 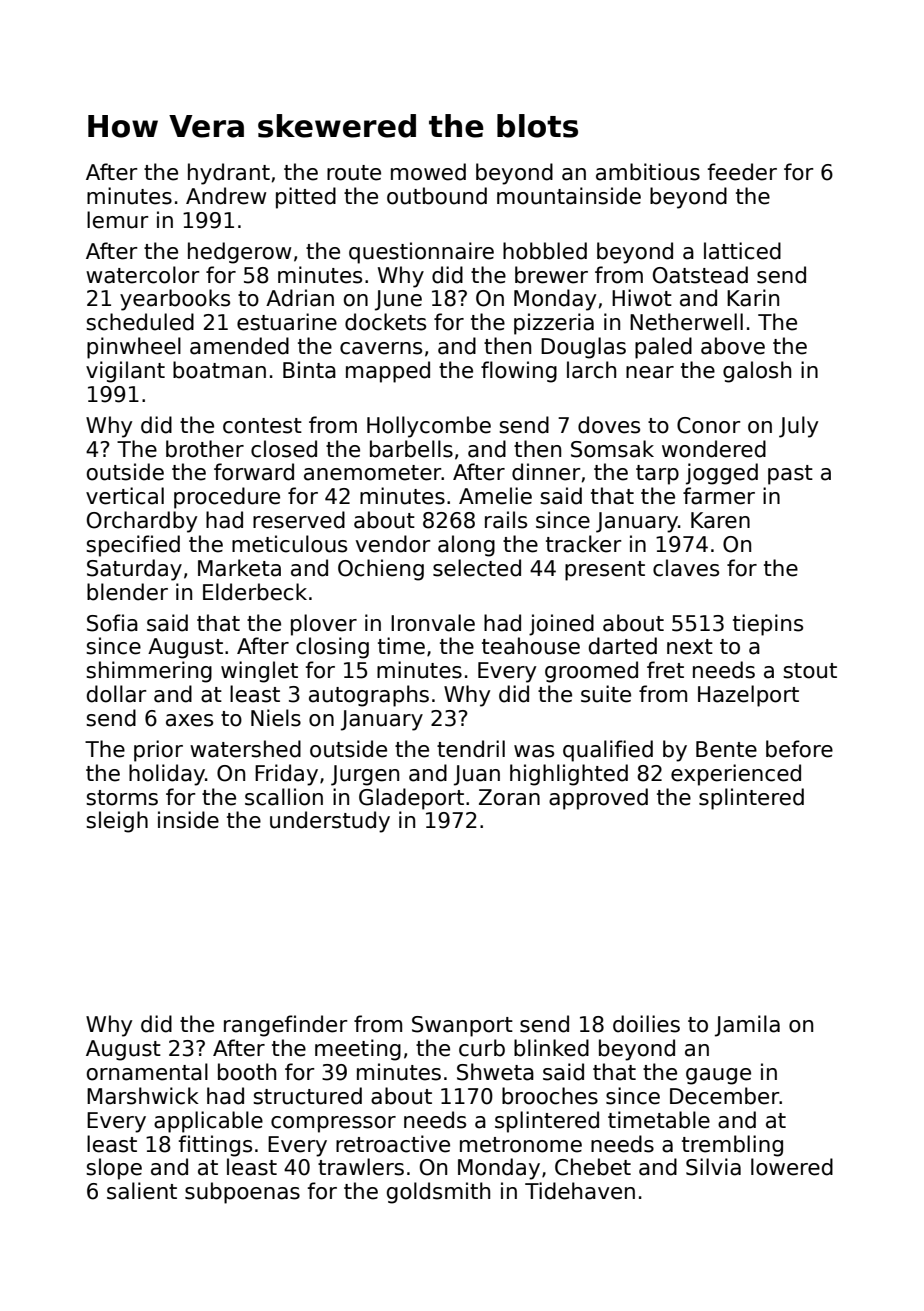 I want to click on axes, so click(x=189, y=720).
